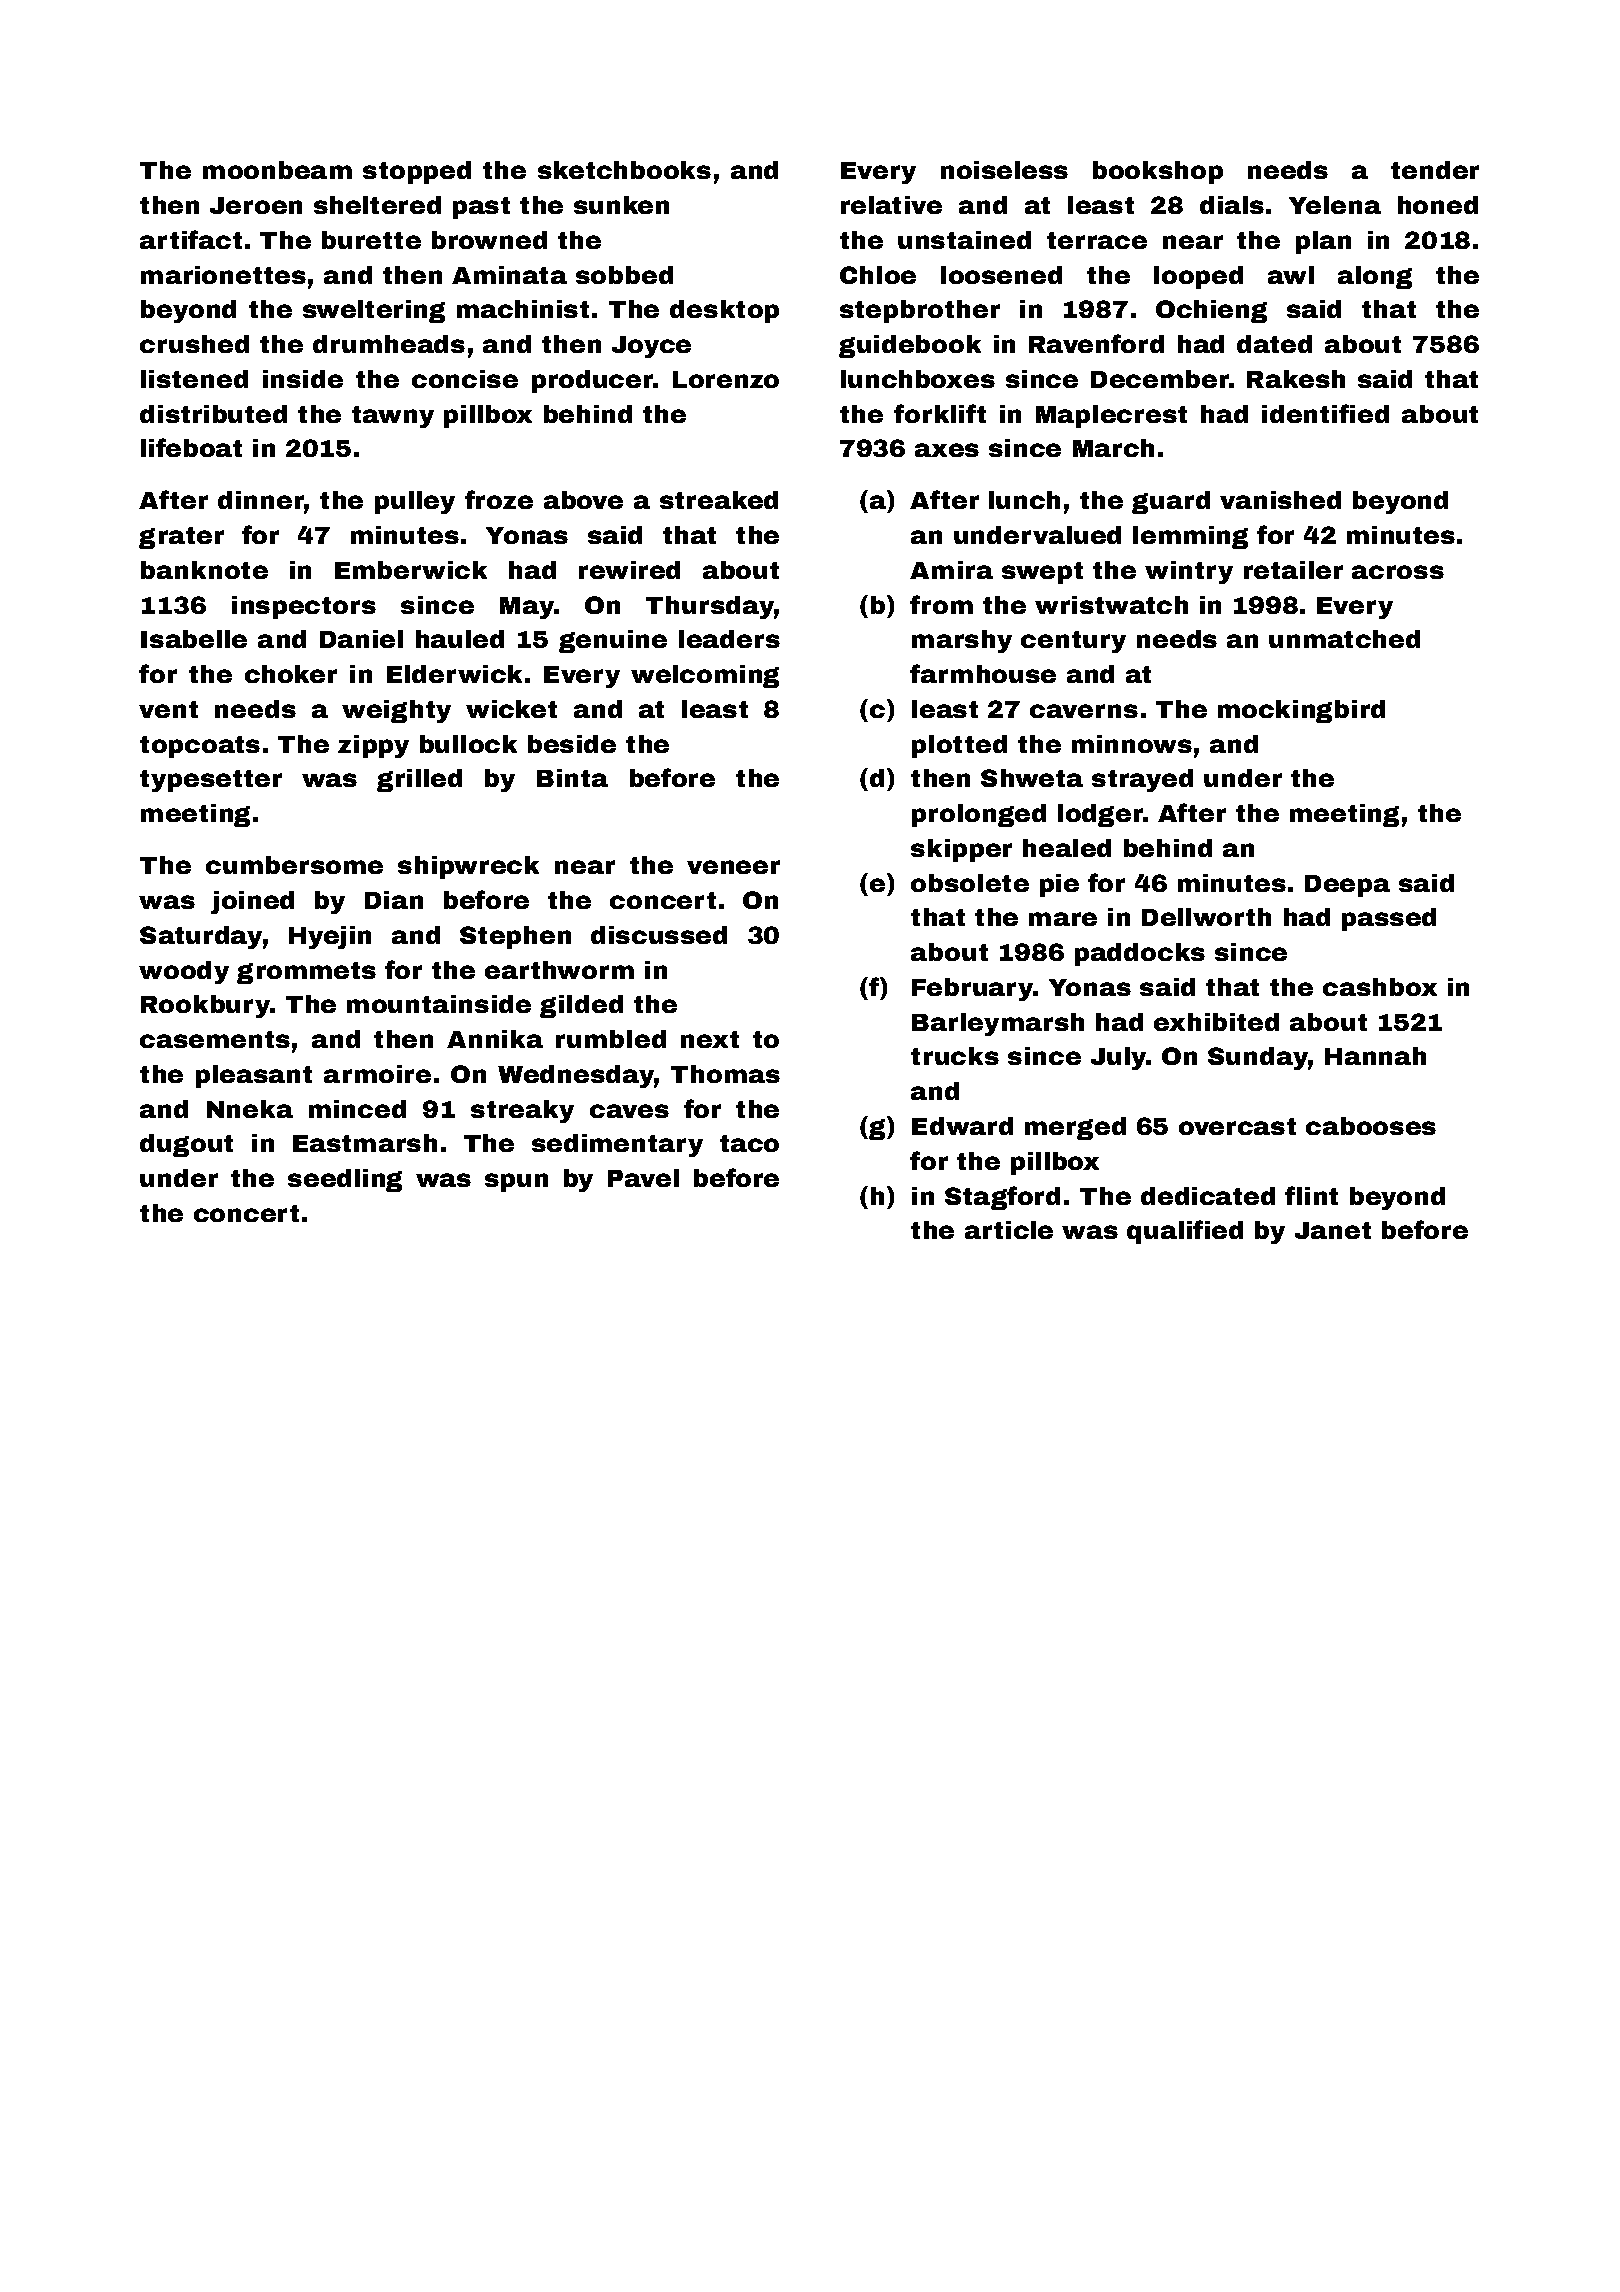  Describe the element at coordinates (223, 275) in the screenshot. I see `marionettes` at that location.
